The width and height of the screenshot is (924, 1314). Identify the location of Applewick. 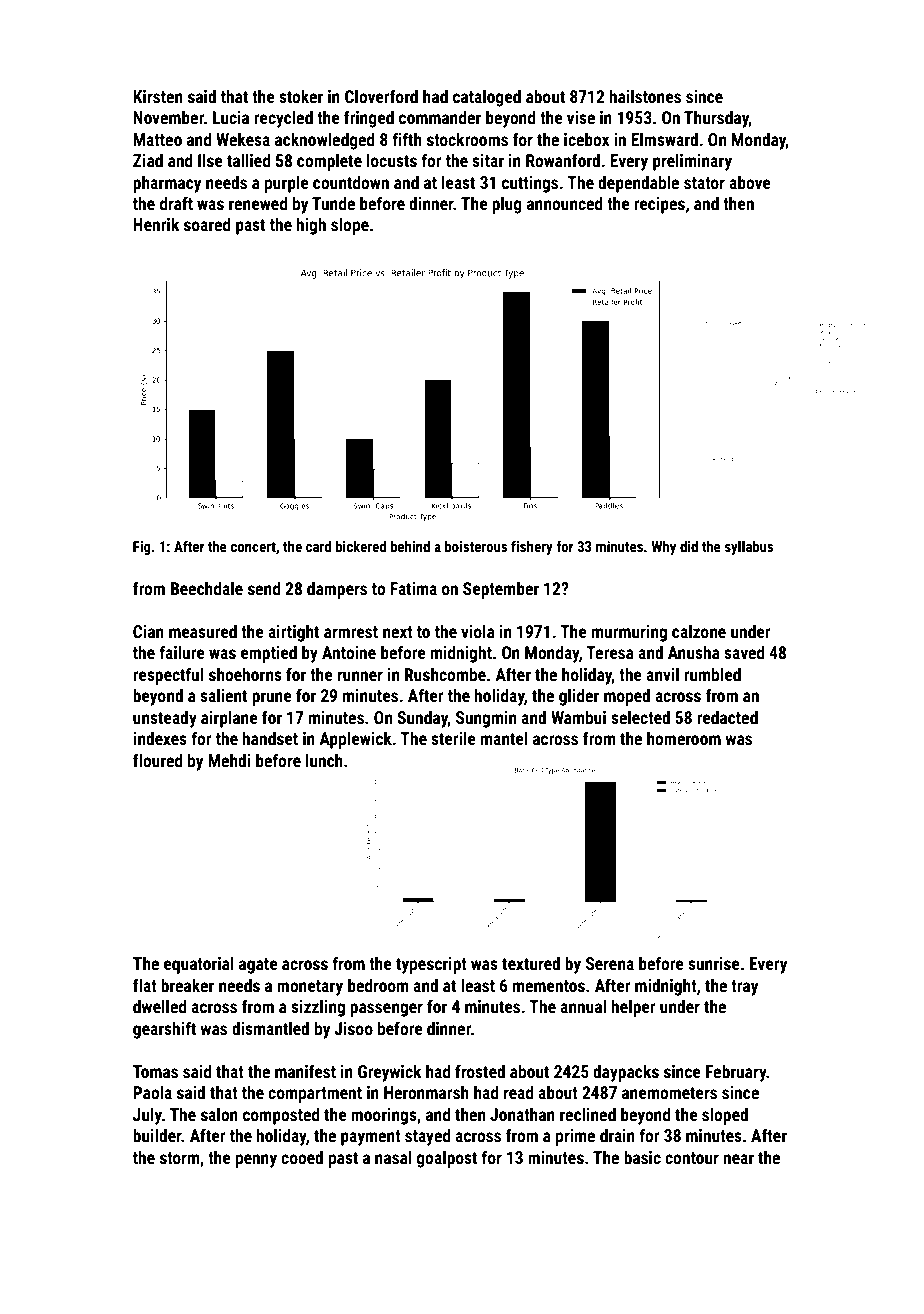
(355, 740).
